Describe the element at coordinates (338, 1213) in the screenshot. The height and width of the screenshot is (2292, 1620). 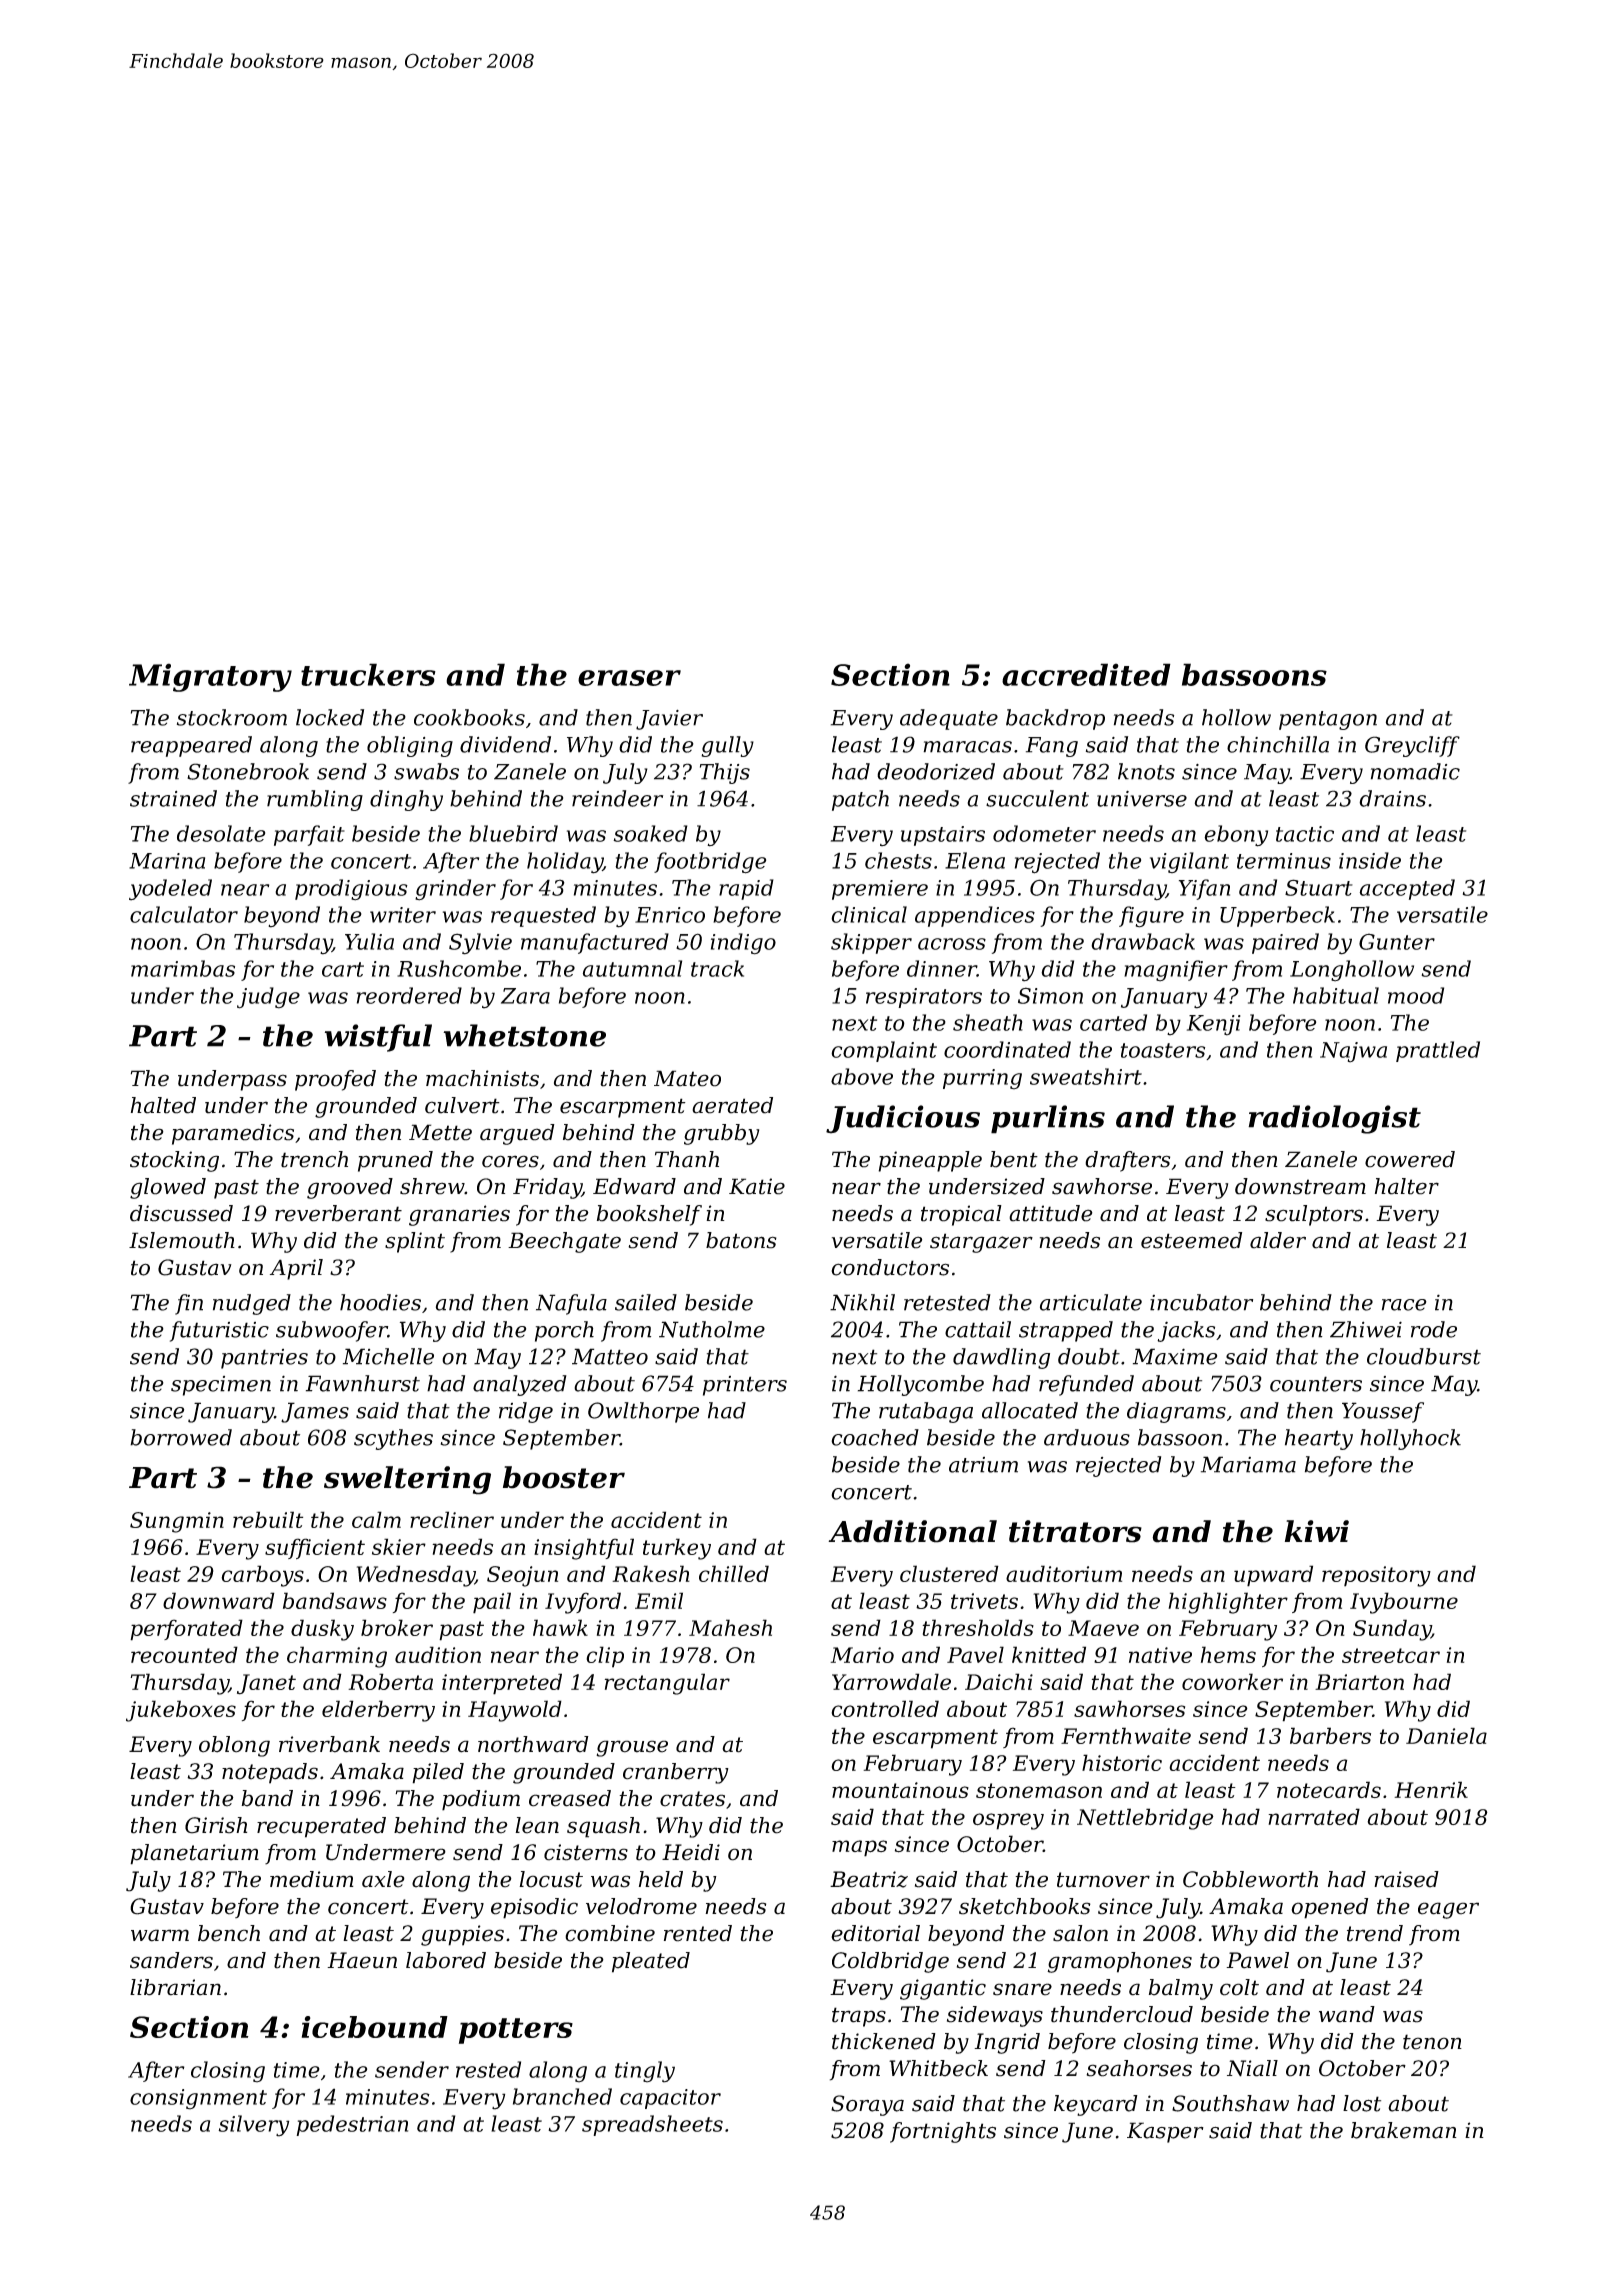
I see `reverberant` at that location.
